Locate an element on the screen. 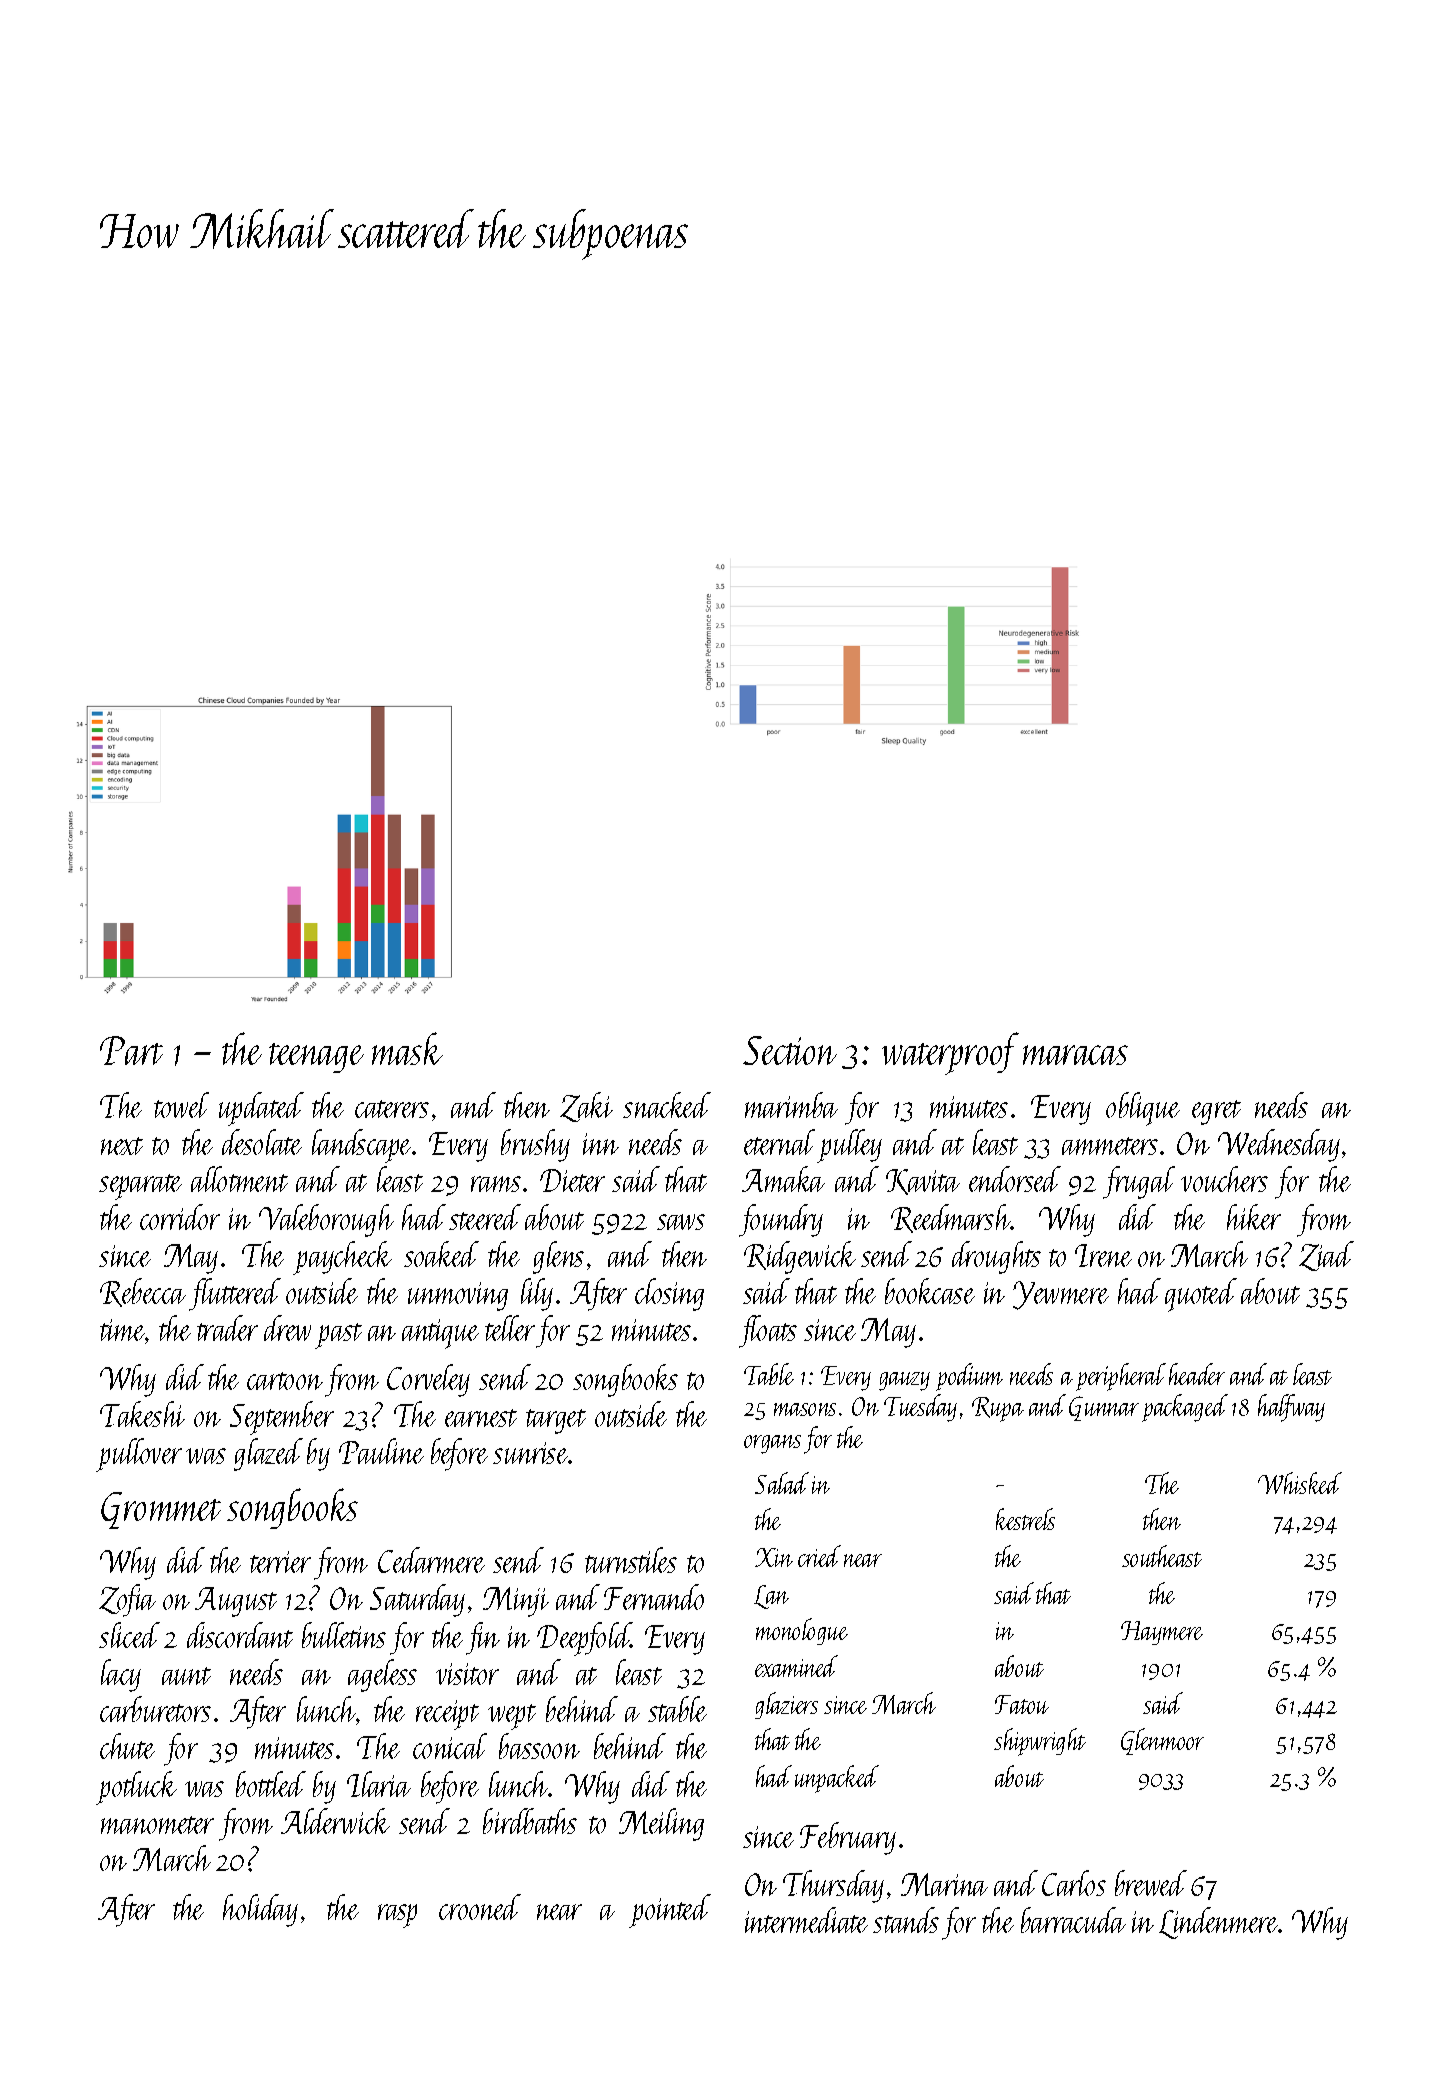  holiday is located at coordinates (260, 1910).
